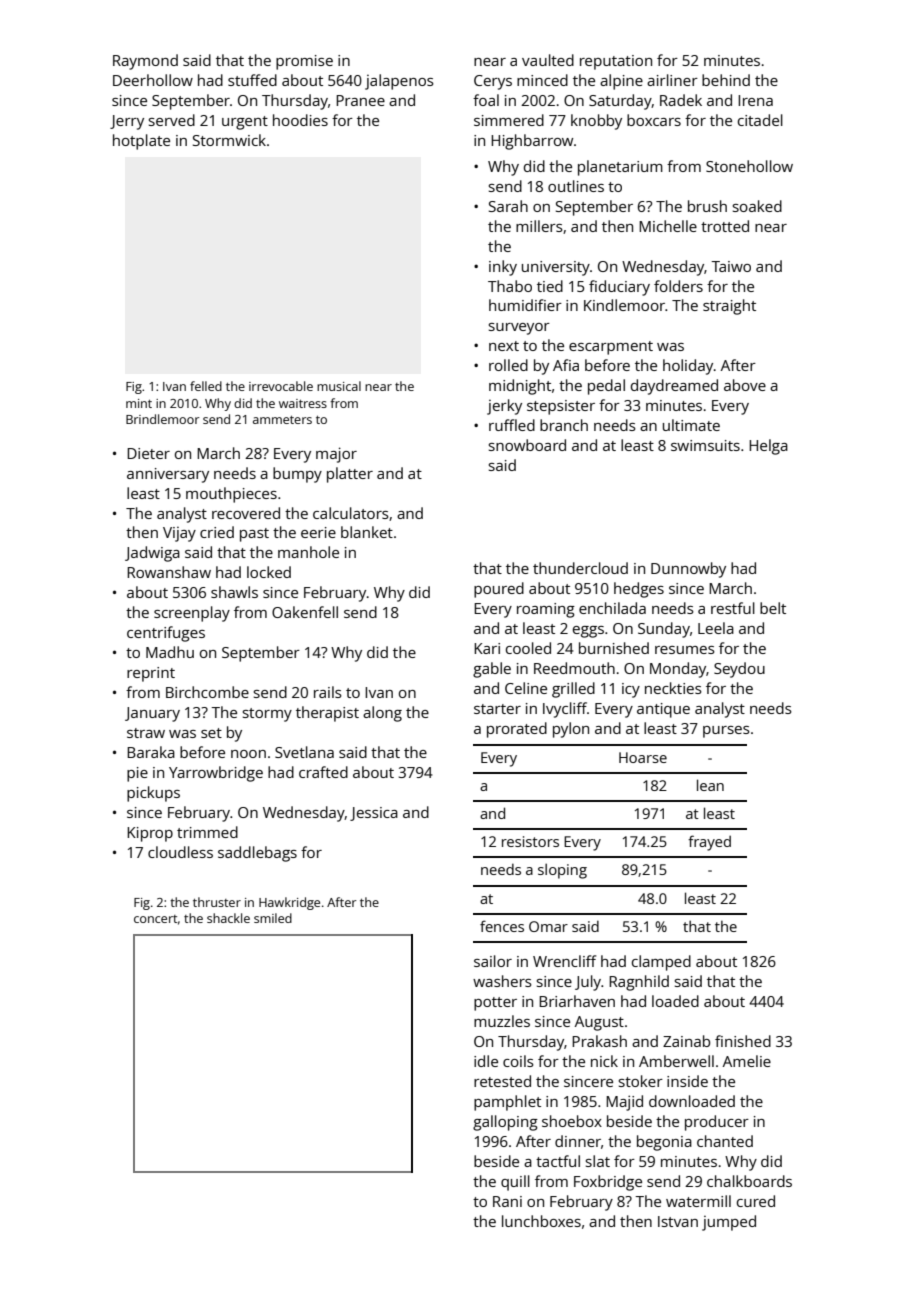 The image size is (908, 1316). Describe the element at coordinates (729, 1223) in the screenshot. I see `jumped` at that location.
